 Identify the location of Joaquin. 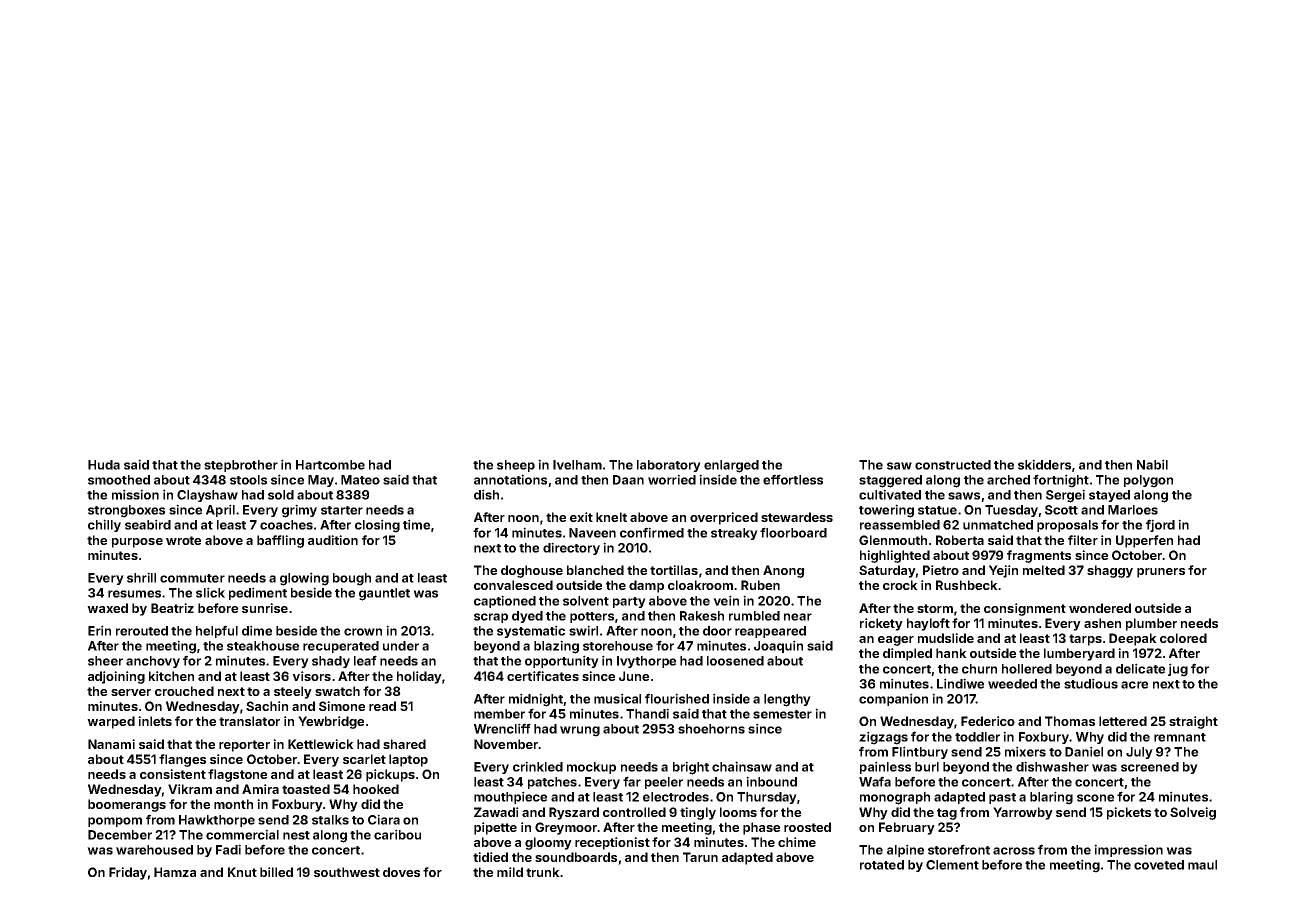
(778, 646).
